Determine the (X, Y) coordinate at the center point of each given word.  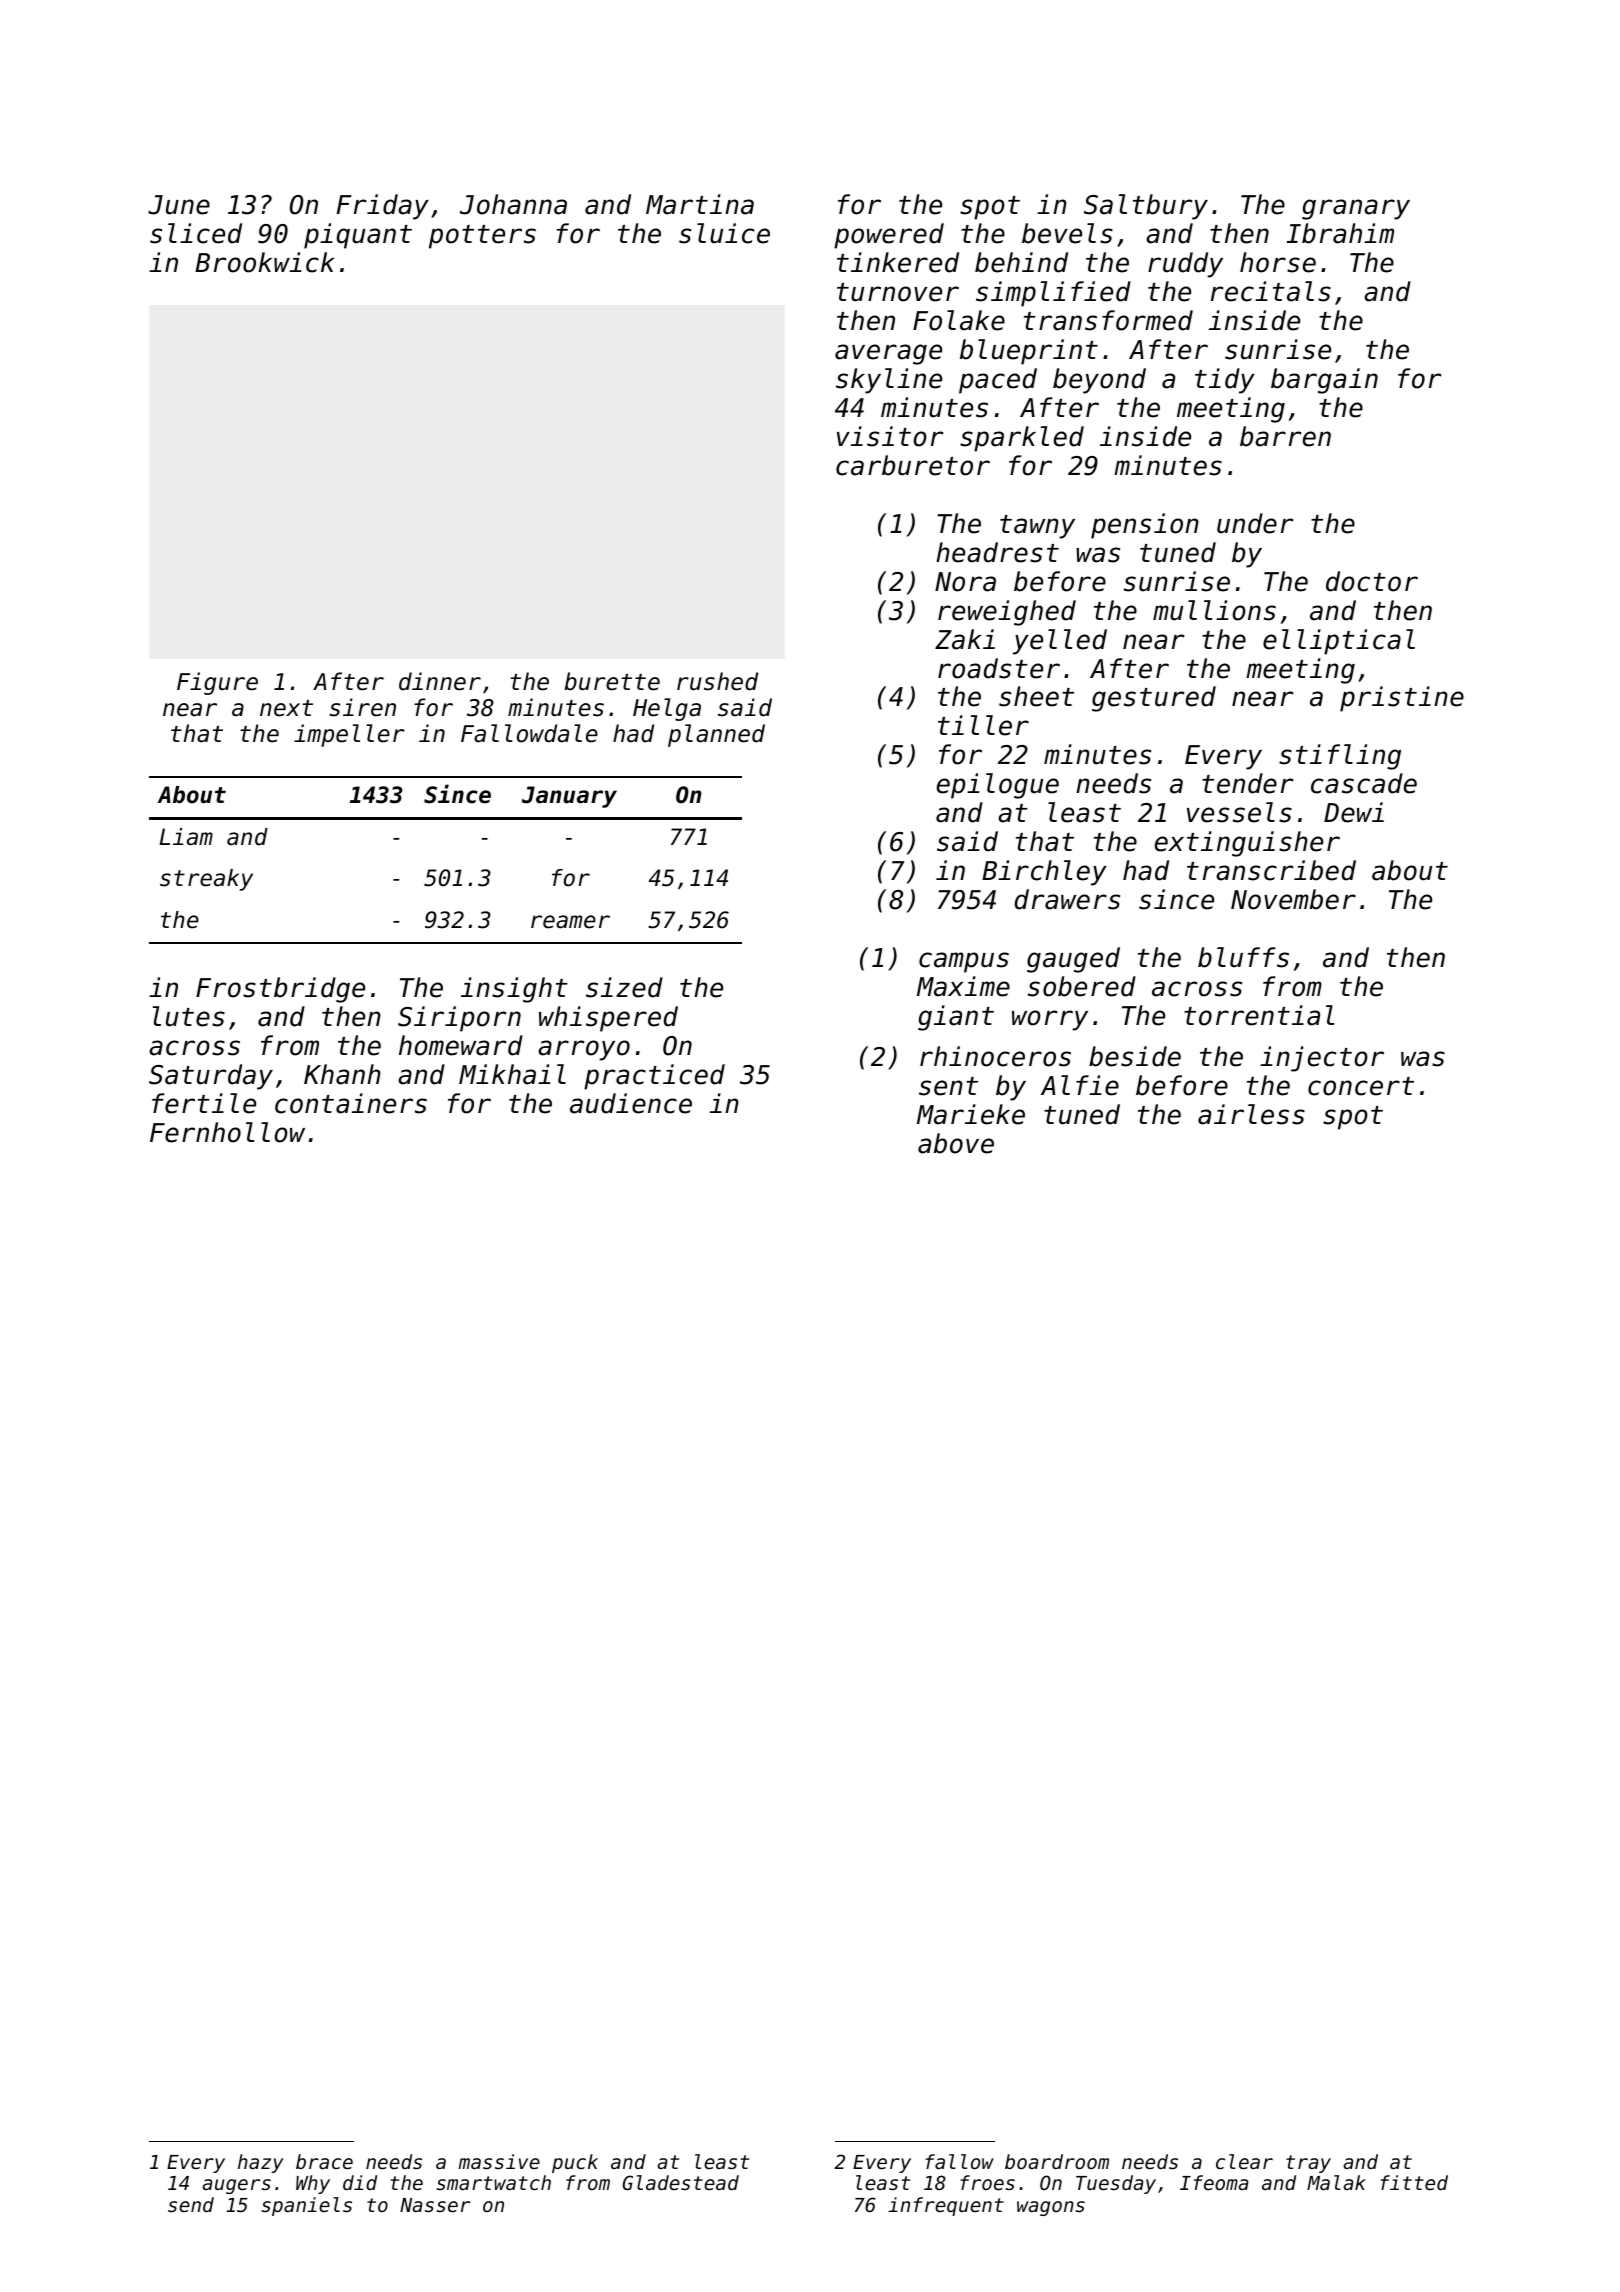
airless (1251, 1114)
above (956, 1143)
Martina (700, 204)
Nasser (435, 2205)
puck (575, 2163)
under (1255, 523)
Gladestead (681, 2182)
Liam (186, 837)
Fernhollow (227, 1132)
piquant (358, 236)
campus (964, 962)
